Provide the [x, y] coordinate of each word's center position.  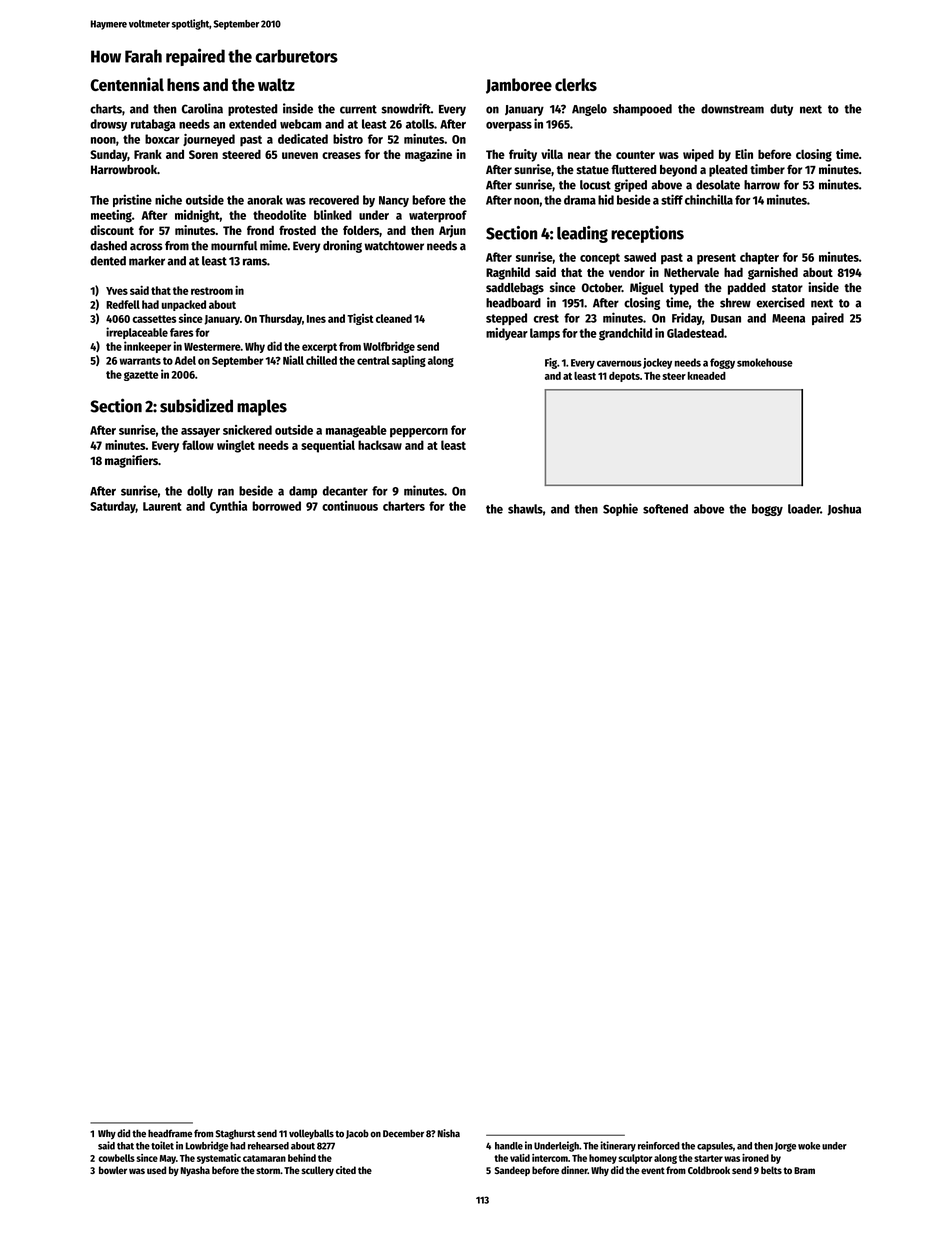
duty [781, 110]
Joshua [844, 510]
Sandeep [512, 1171]
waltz [276, 84]
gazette [141, 376]
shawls [525, 509]
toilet [162, 1145]
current [358, 109]
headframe [170, 1133]
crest [546, 318]
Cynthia [228, 507]
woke [809, 1146]
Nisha [449, 1133]
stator [787, 288]
